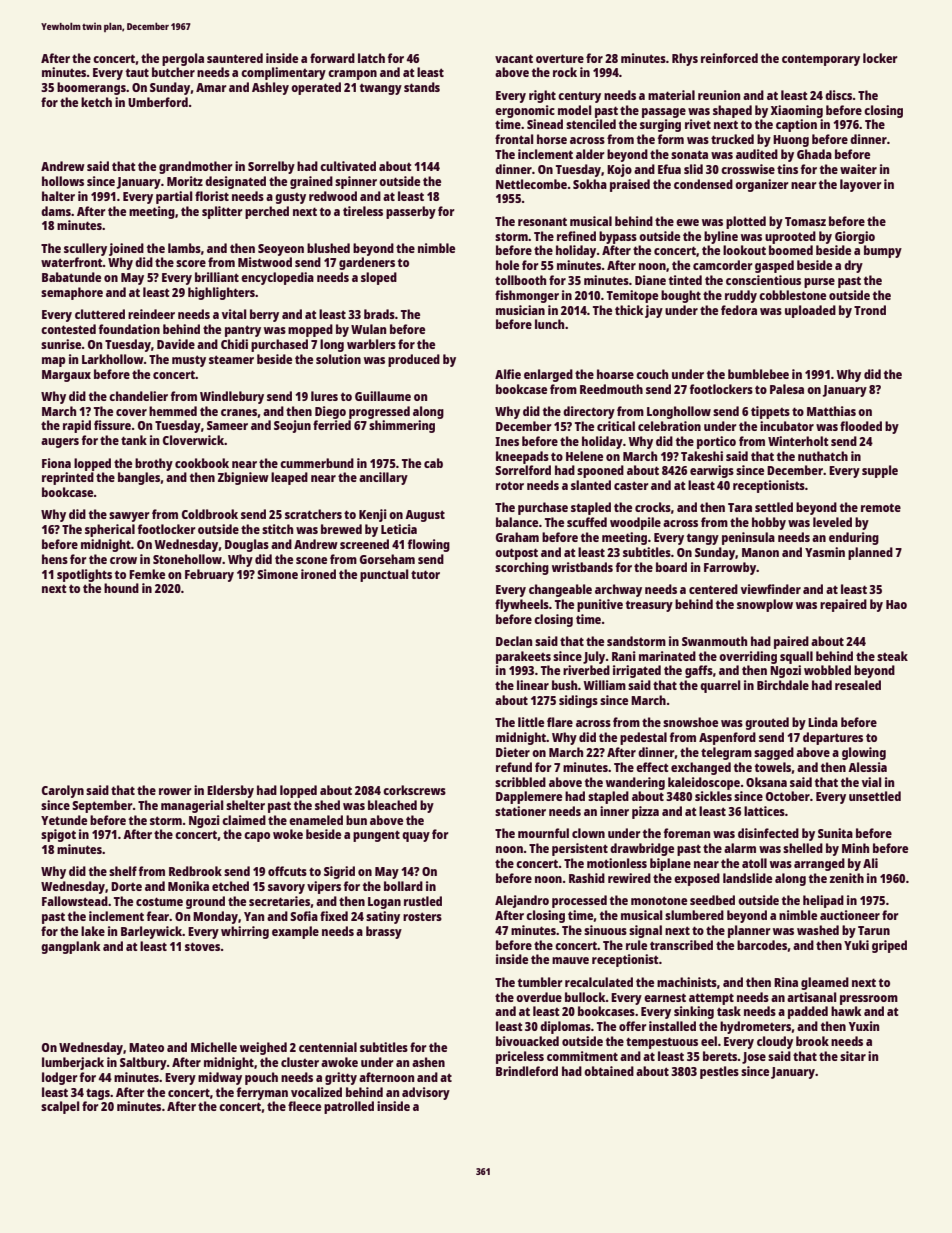  Describe the element at coordinates (896, 604) in the screenshot. I see `Hao` at that location.
